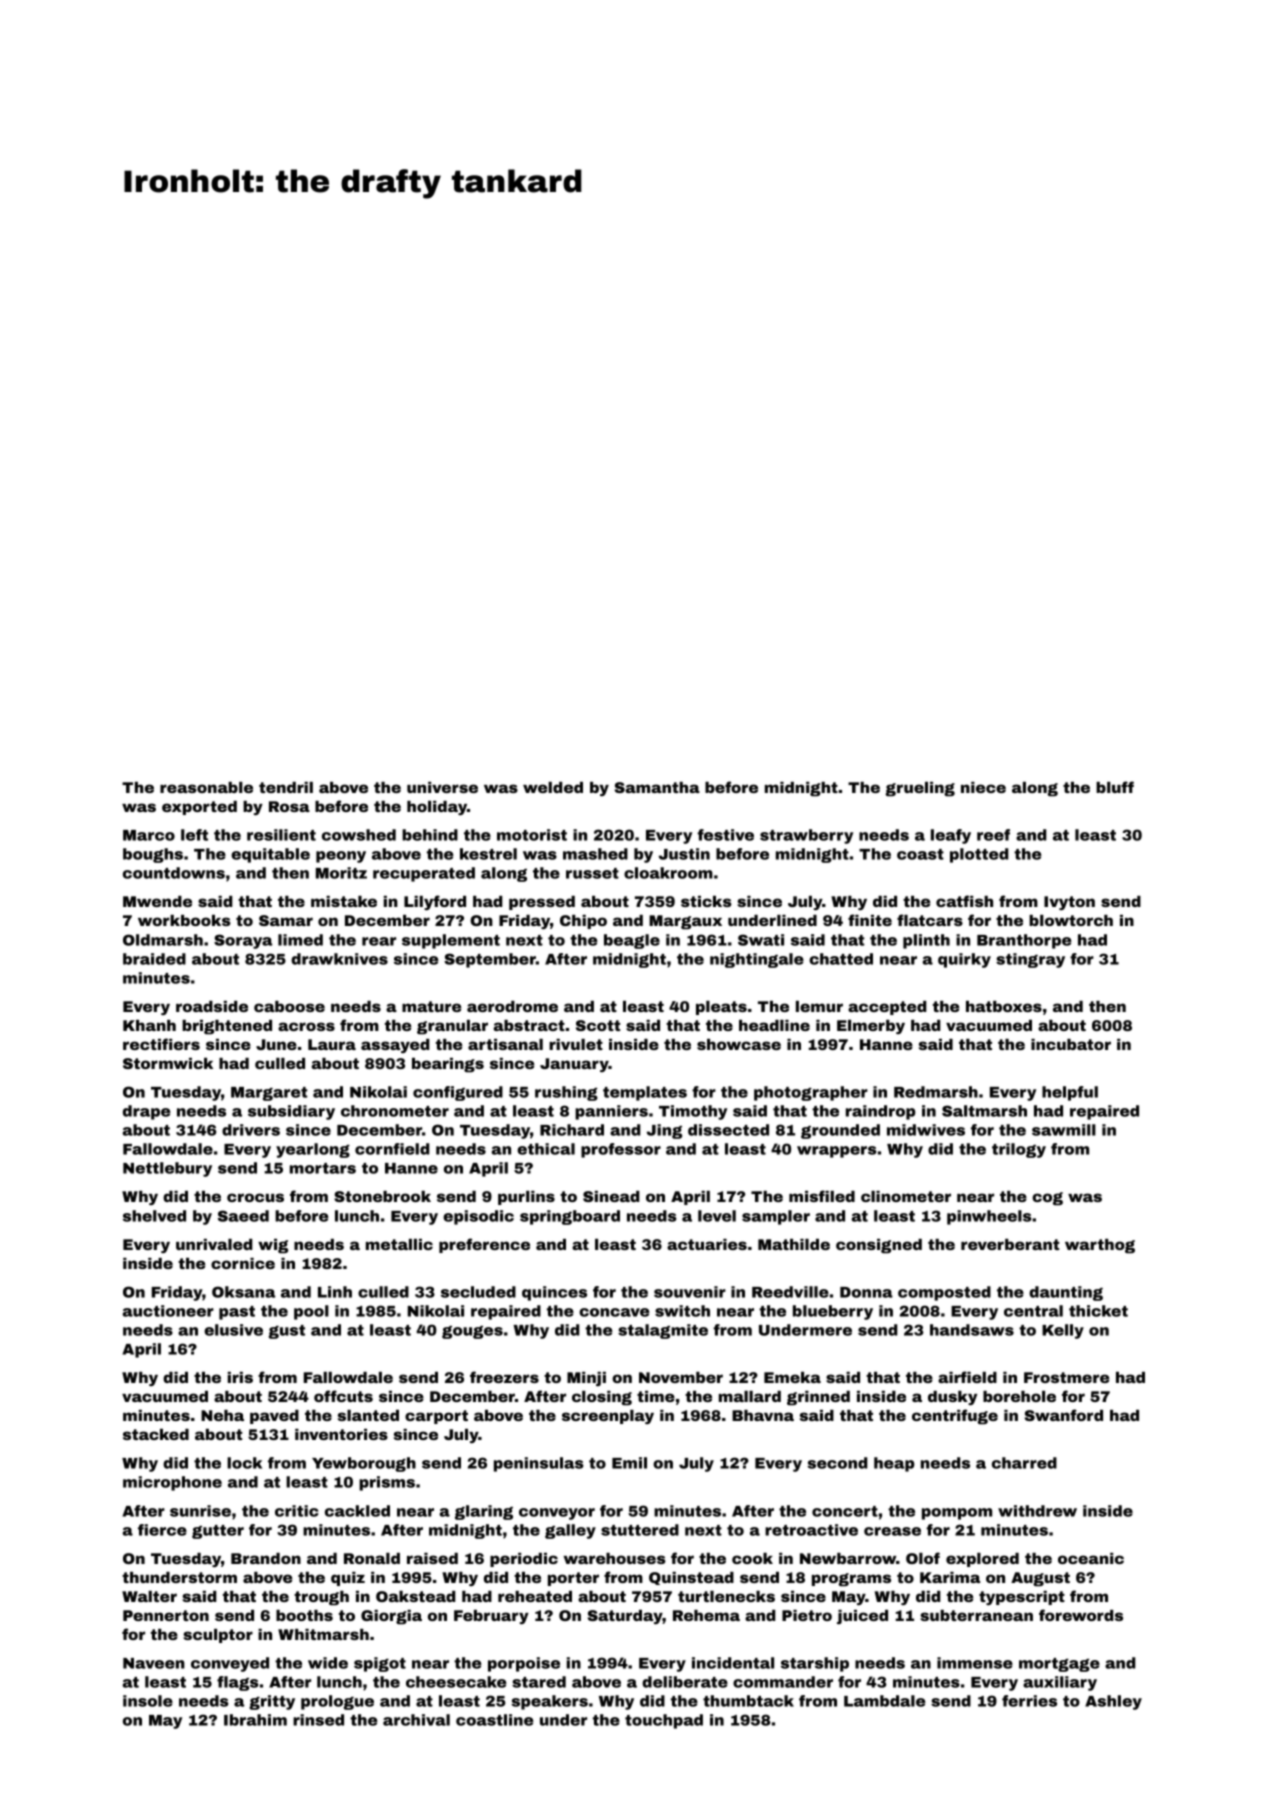  I want to click on concave, so click(614, 1312).
